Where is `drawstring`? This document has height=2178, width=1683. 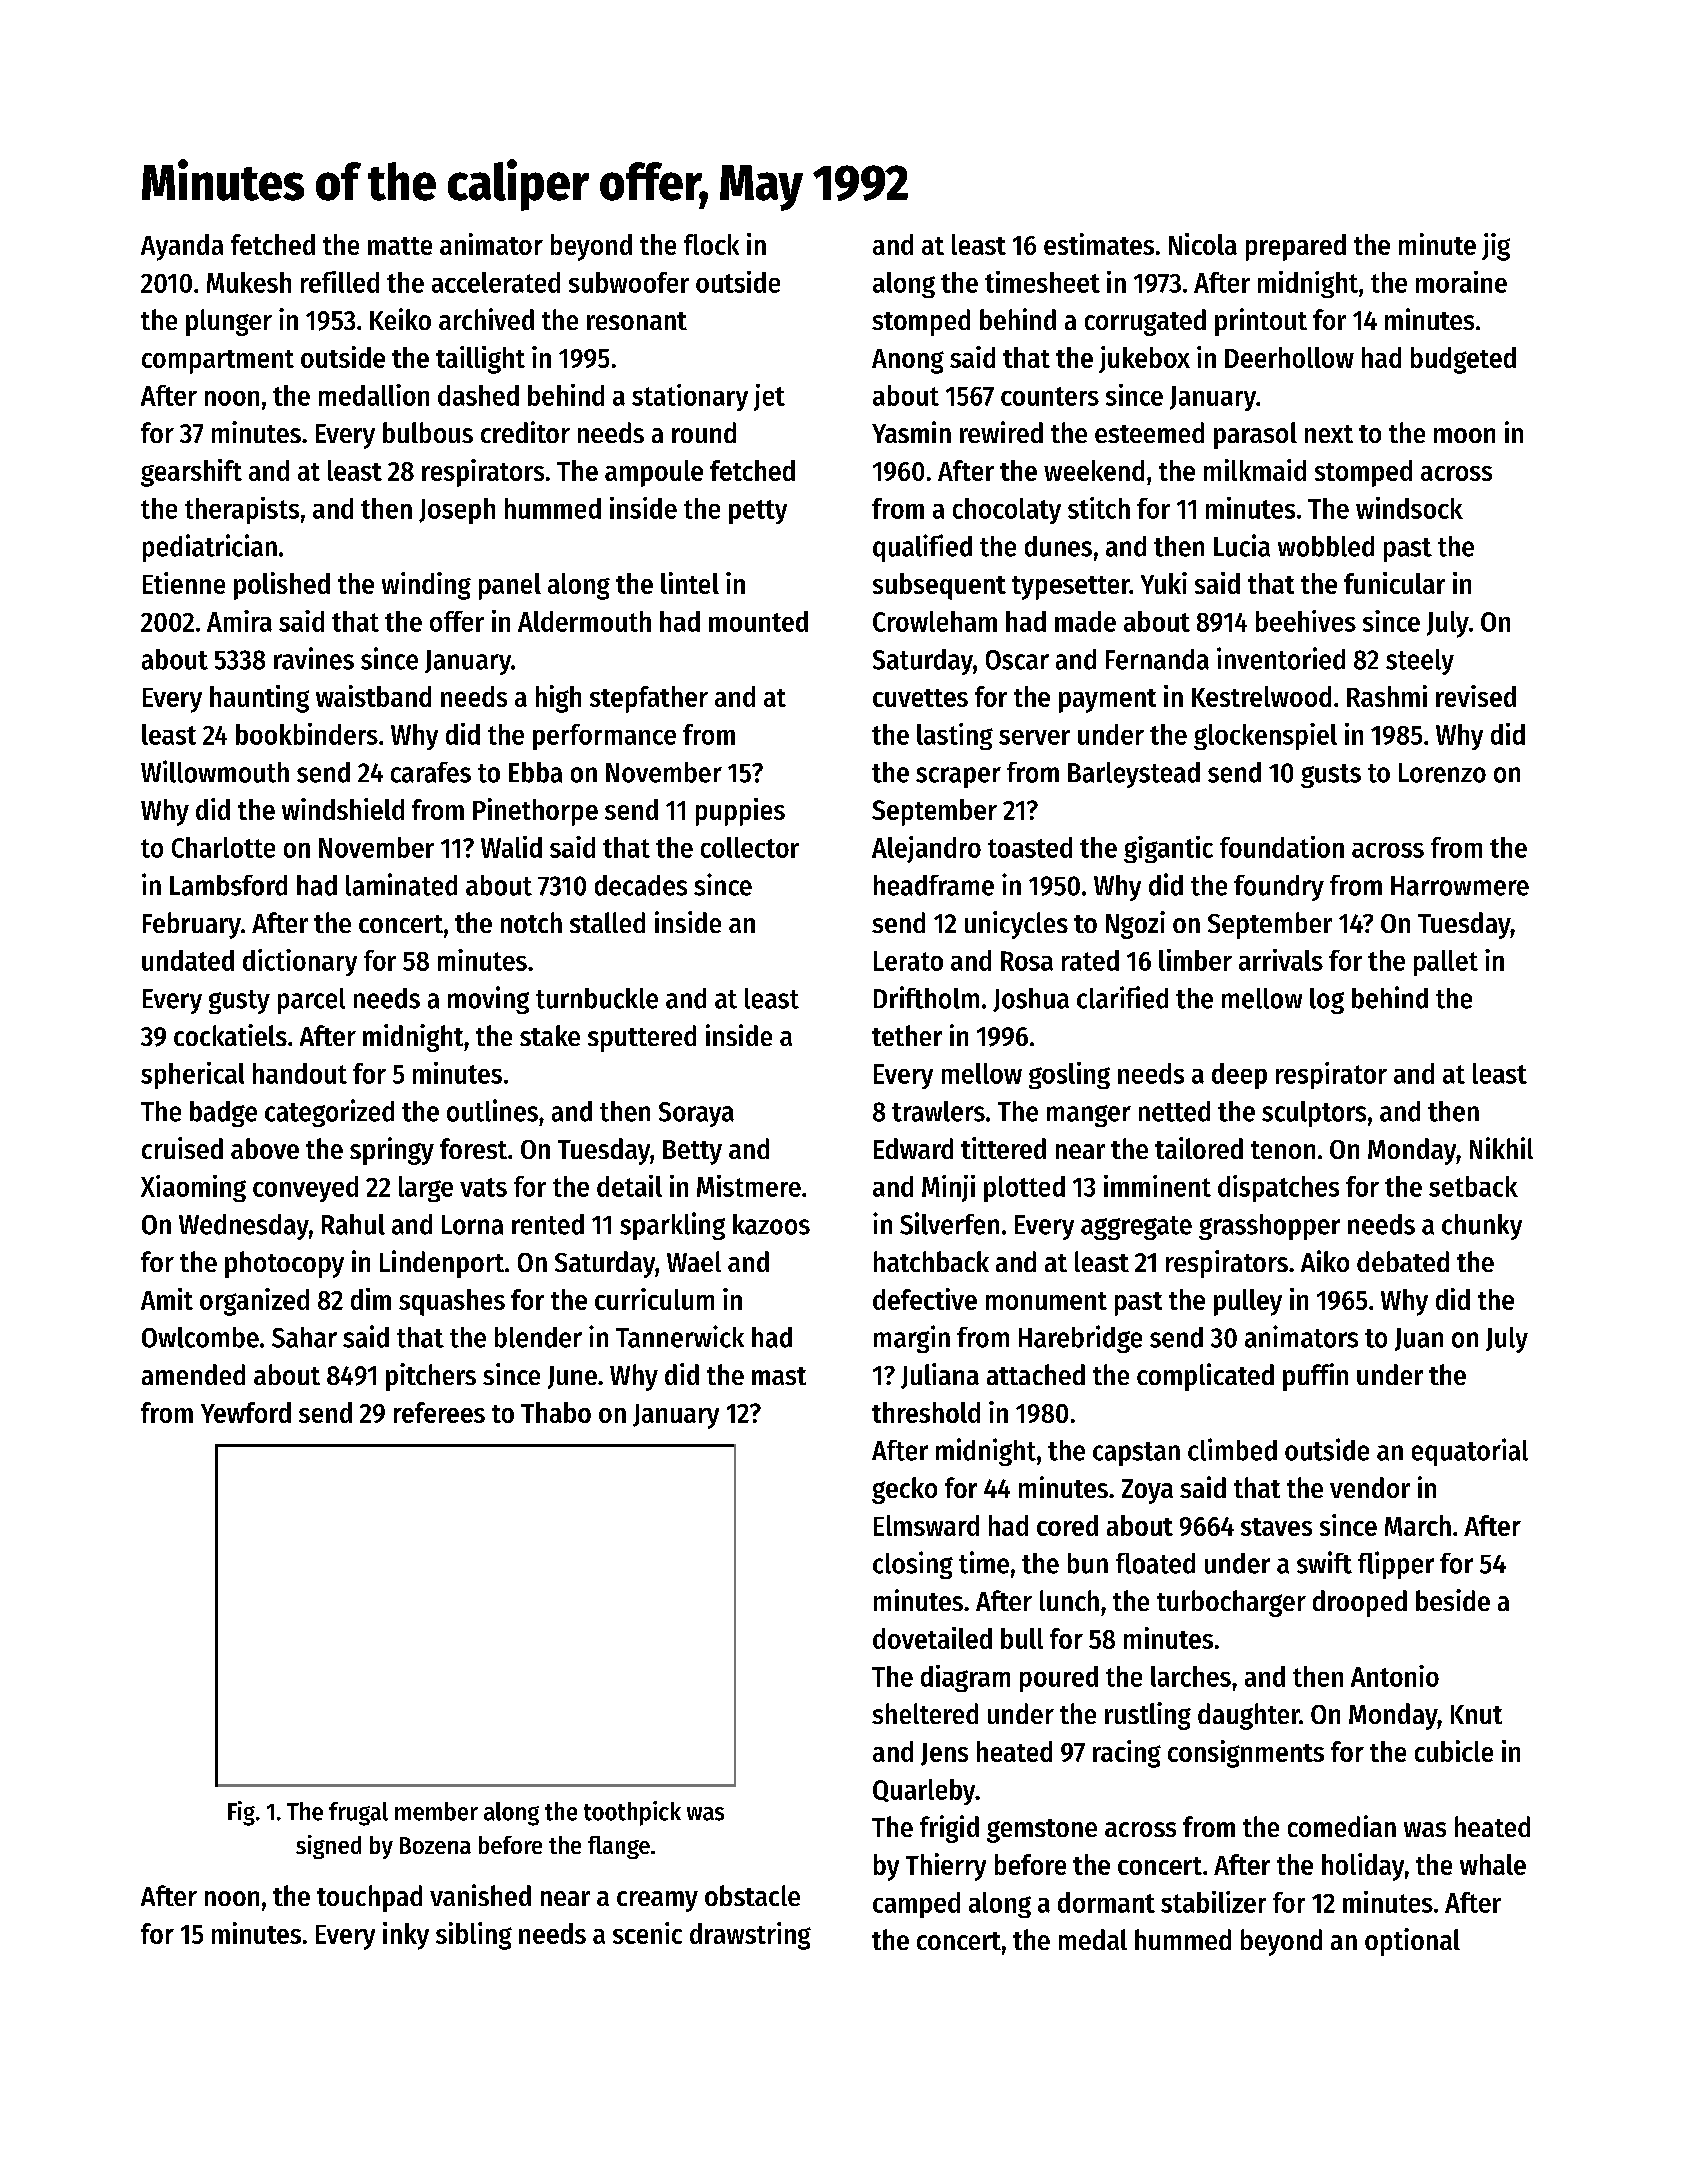 drawstring is located at coordinates (750, 1936).
